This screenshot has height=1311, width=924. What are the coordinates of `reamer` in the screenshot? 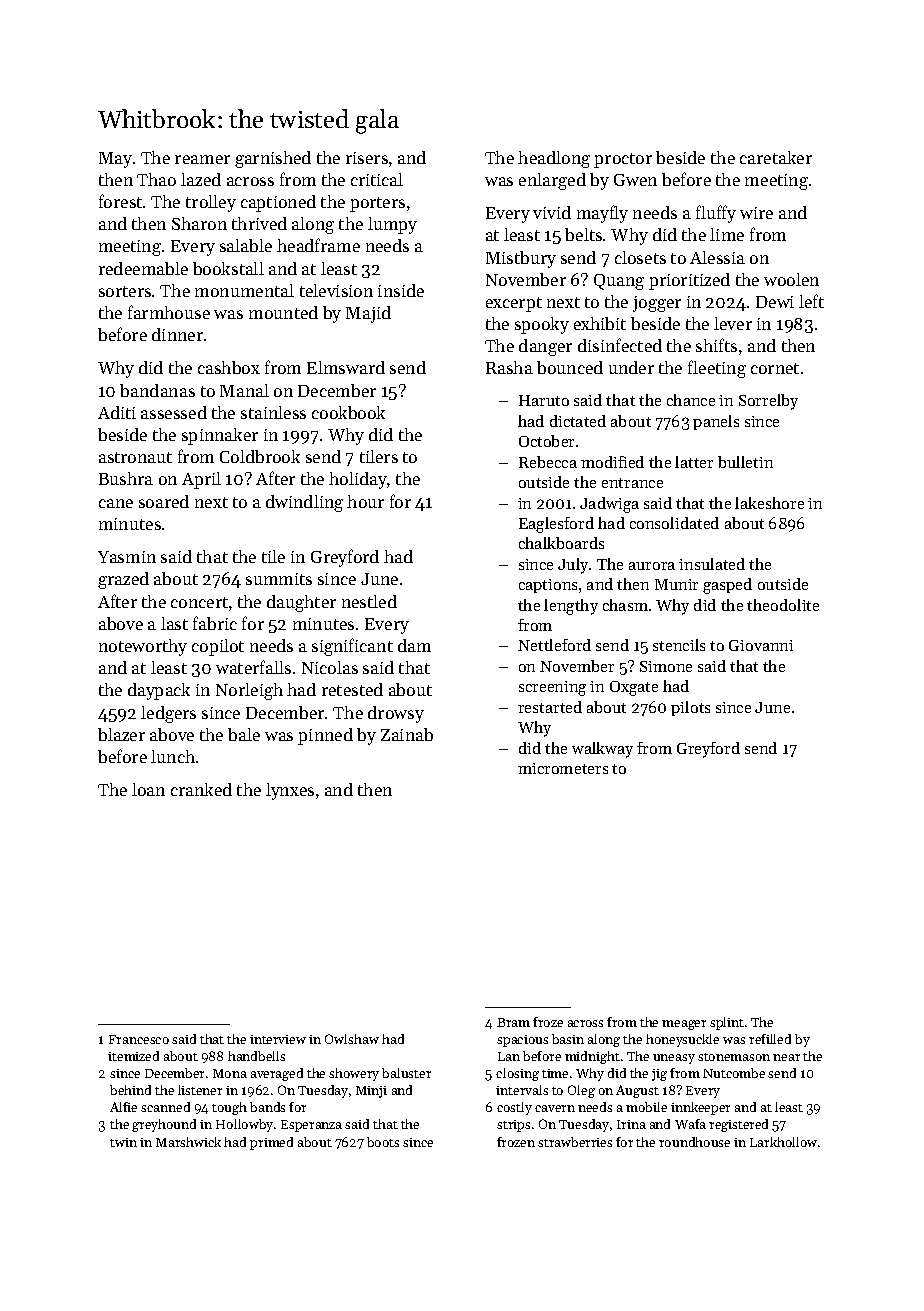 It's located at (202, 159).
